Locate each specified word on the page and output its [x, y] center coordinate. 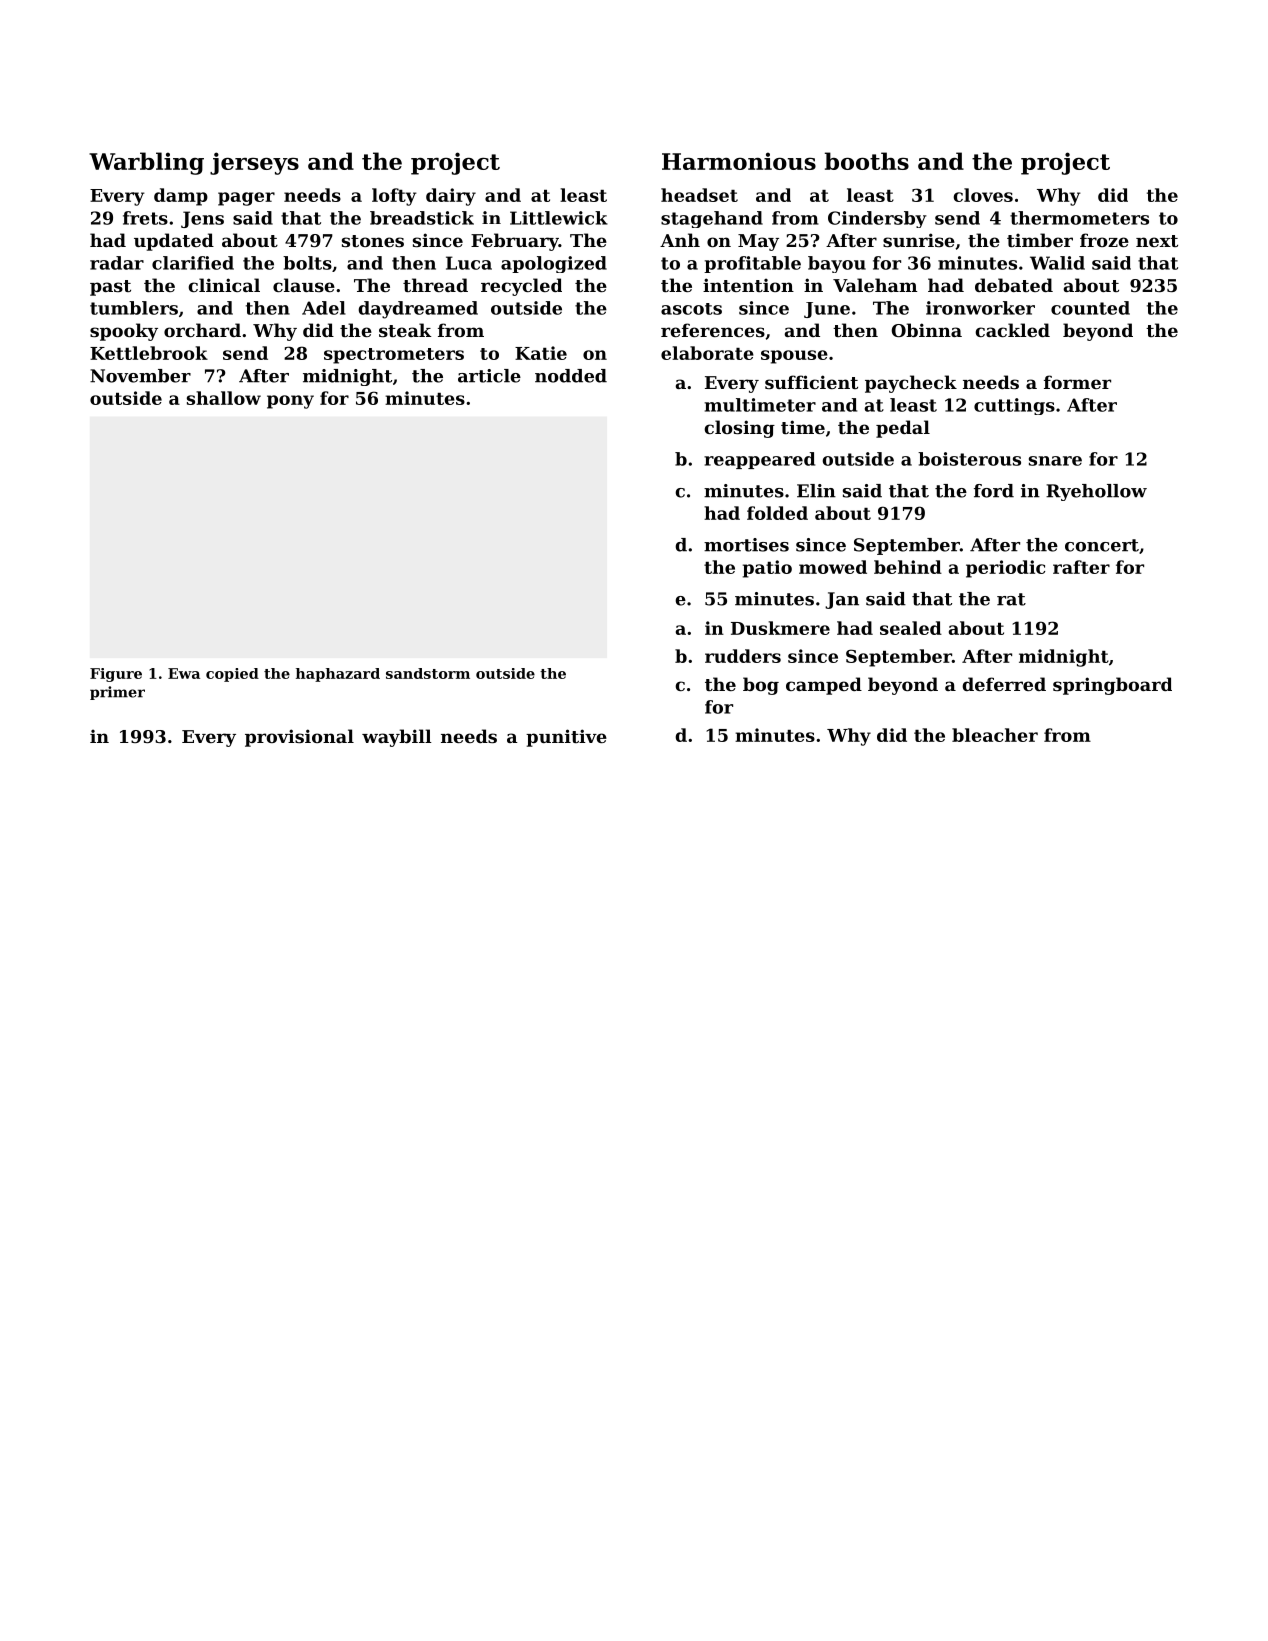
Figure [116, 675]
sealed [911, 628]
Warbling [146, 163]
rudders [743, 656]
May [758, 242]
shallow [224, 398]
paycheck [911, 384]
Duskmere [780, 628]
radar [117, 263]
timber [1040, 240]
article [489, 376]
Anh [680, 240]
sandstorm [428, 673]
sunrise [919, 240]
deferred [1004, 684]
